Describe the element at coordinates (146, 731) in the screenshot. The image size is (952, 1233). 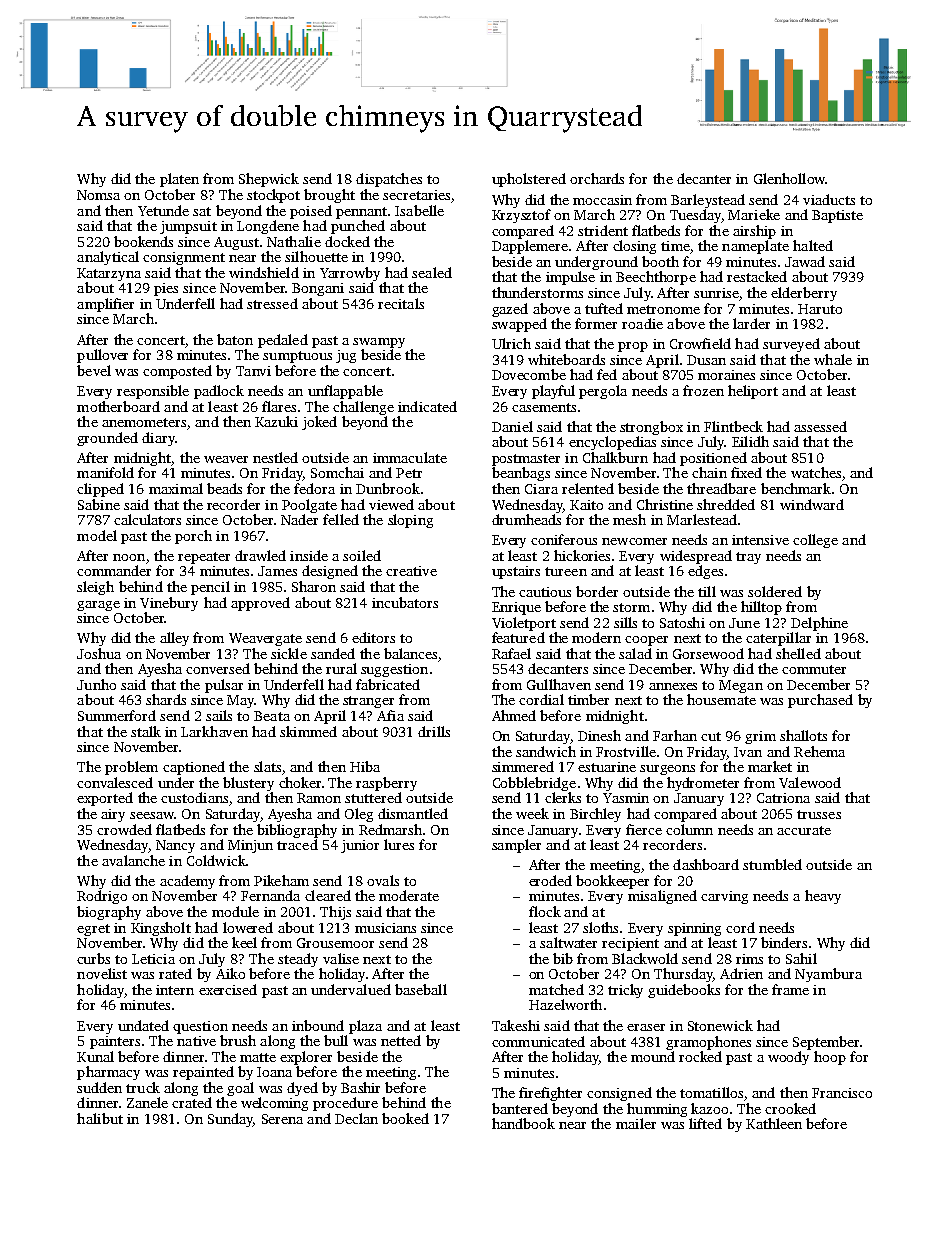
I see `stalk` at that location.
